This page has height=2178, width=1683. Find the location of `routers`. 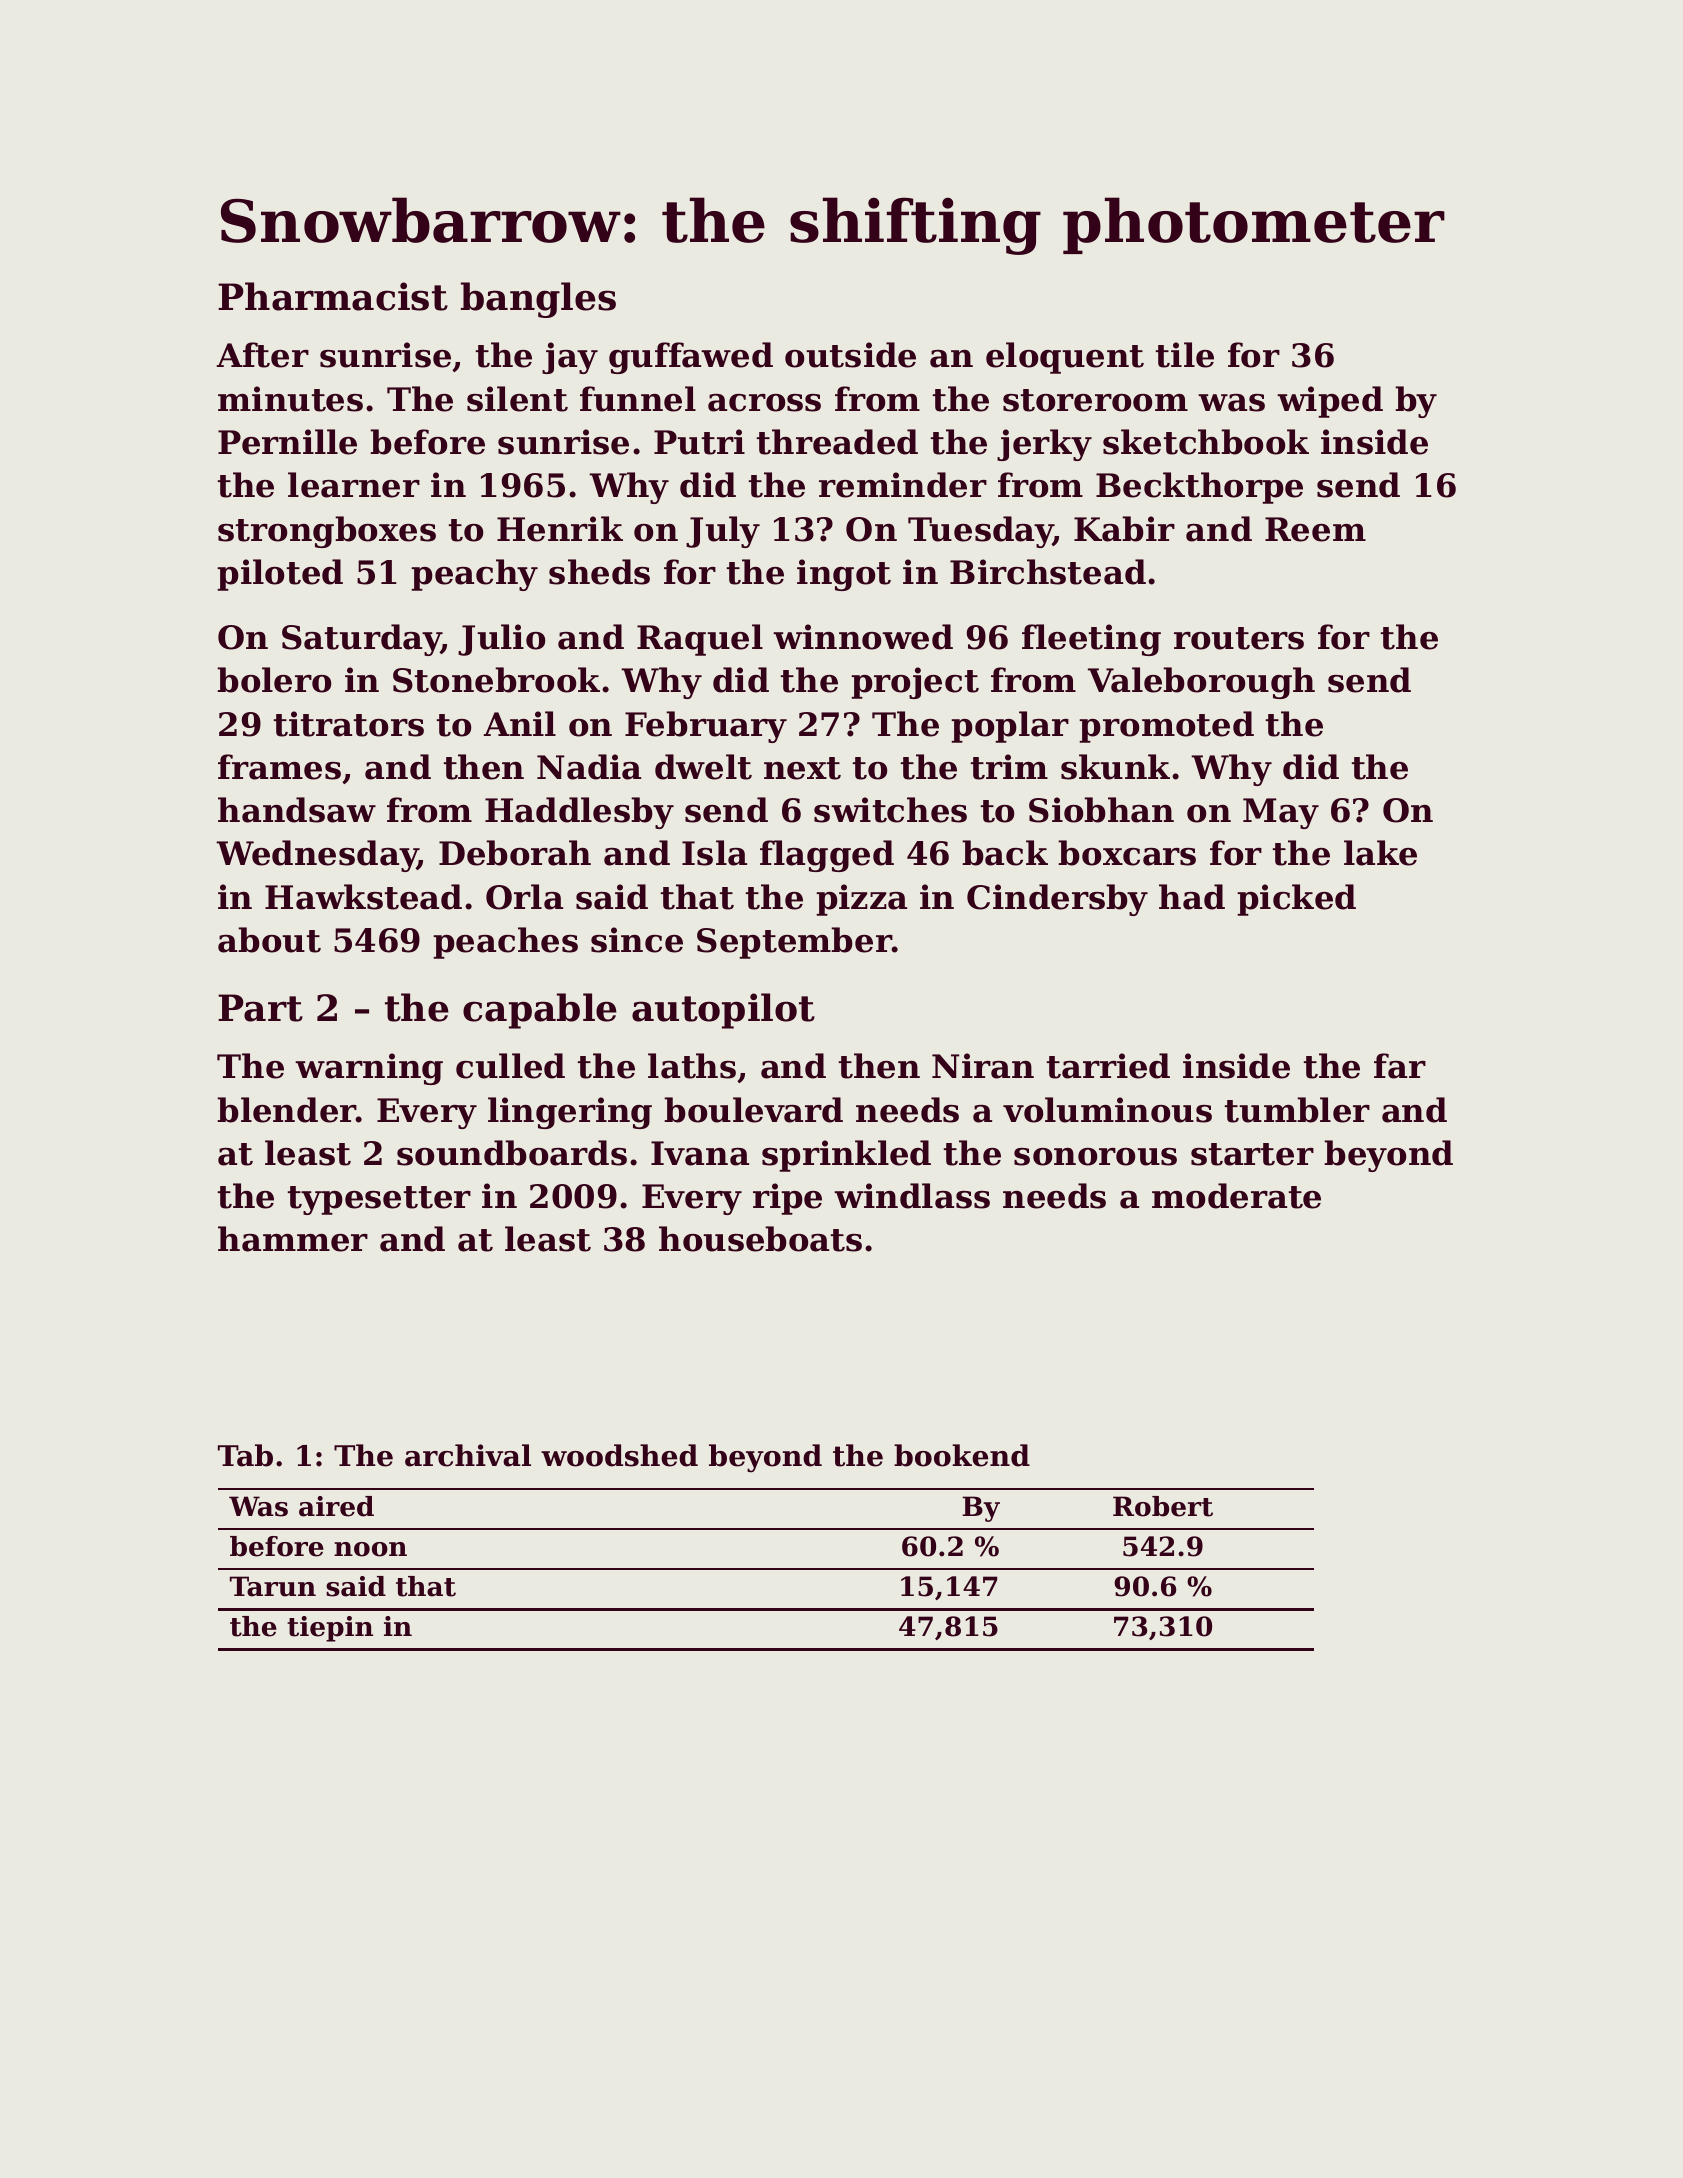

routers is located at coordinates (1239, 638).
